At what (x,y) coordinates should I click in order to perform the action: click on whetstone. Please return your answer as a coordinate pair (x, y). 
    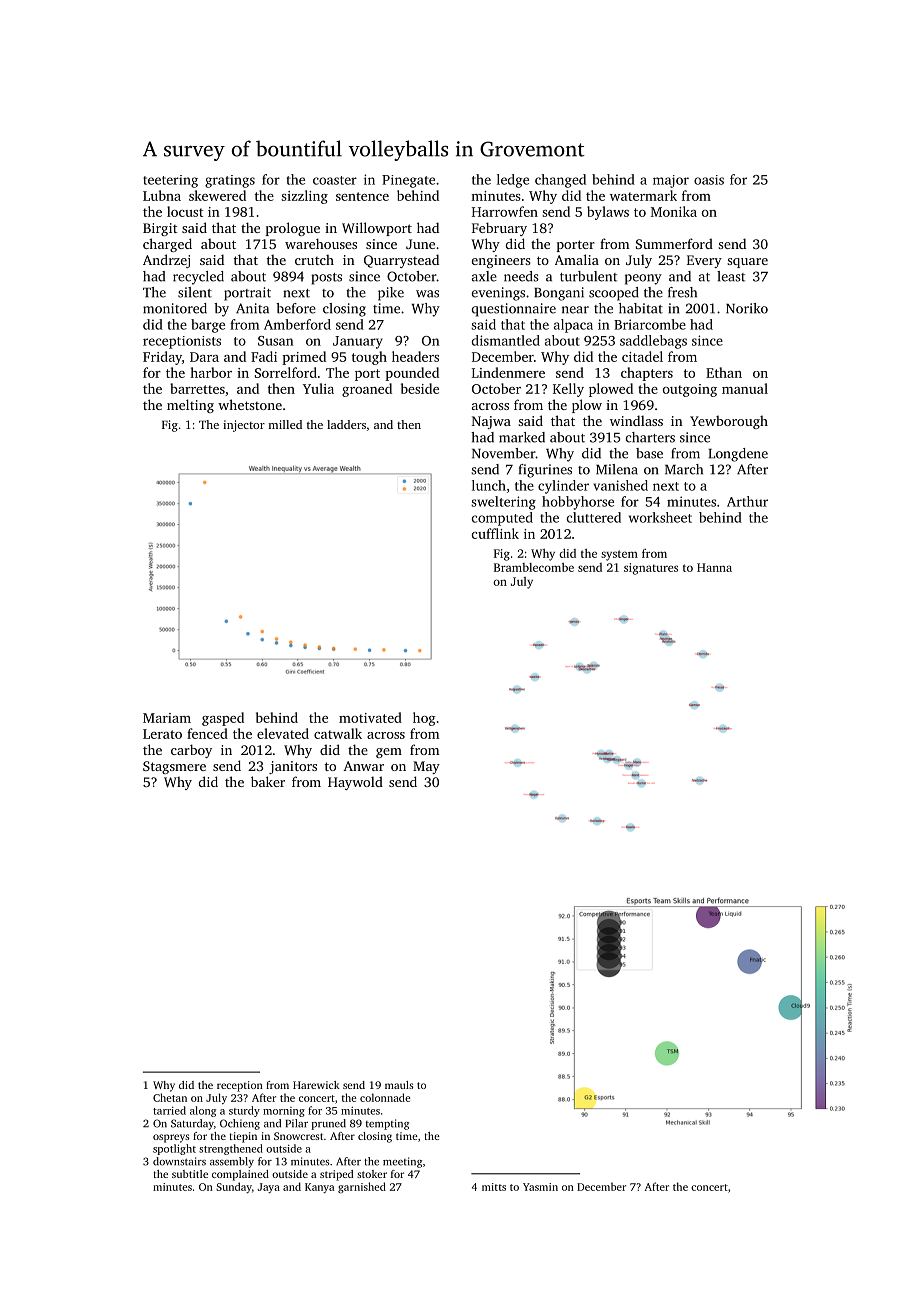
    Looking at the image, I should click on (250, 404).
